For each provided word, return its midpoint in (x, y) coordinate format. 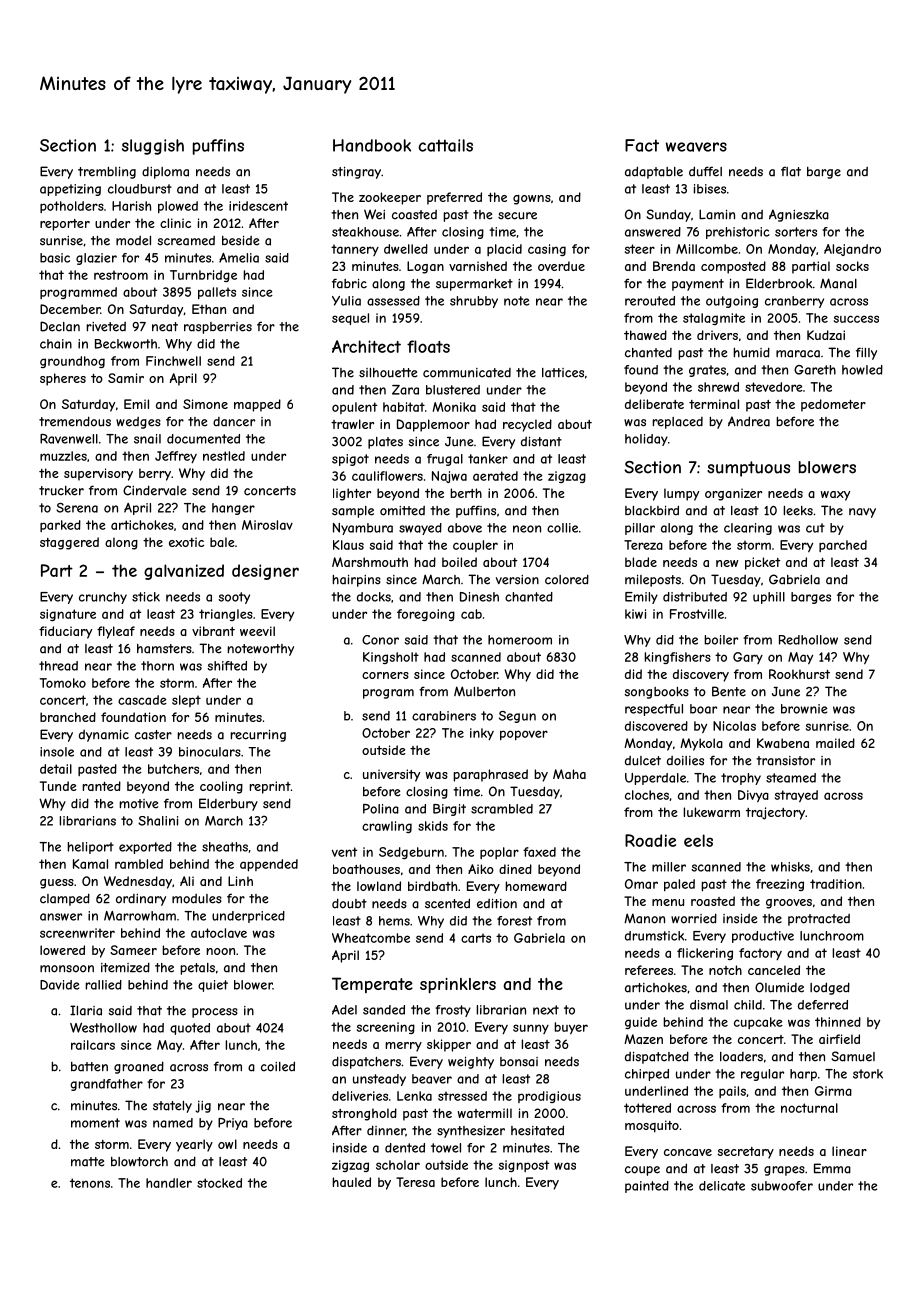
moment (95, 1123)
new (727, 563)
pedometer (833, 405)
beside (240, 241)
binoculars (210, 752)
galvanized (184, 572)
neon (527, 529)
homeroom (520, 640)
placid (504, 250)
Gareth (815, 370)
